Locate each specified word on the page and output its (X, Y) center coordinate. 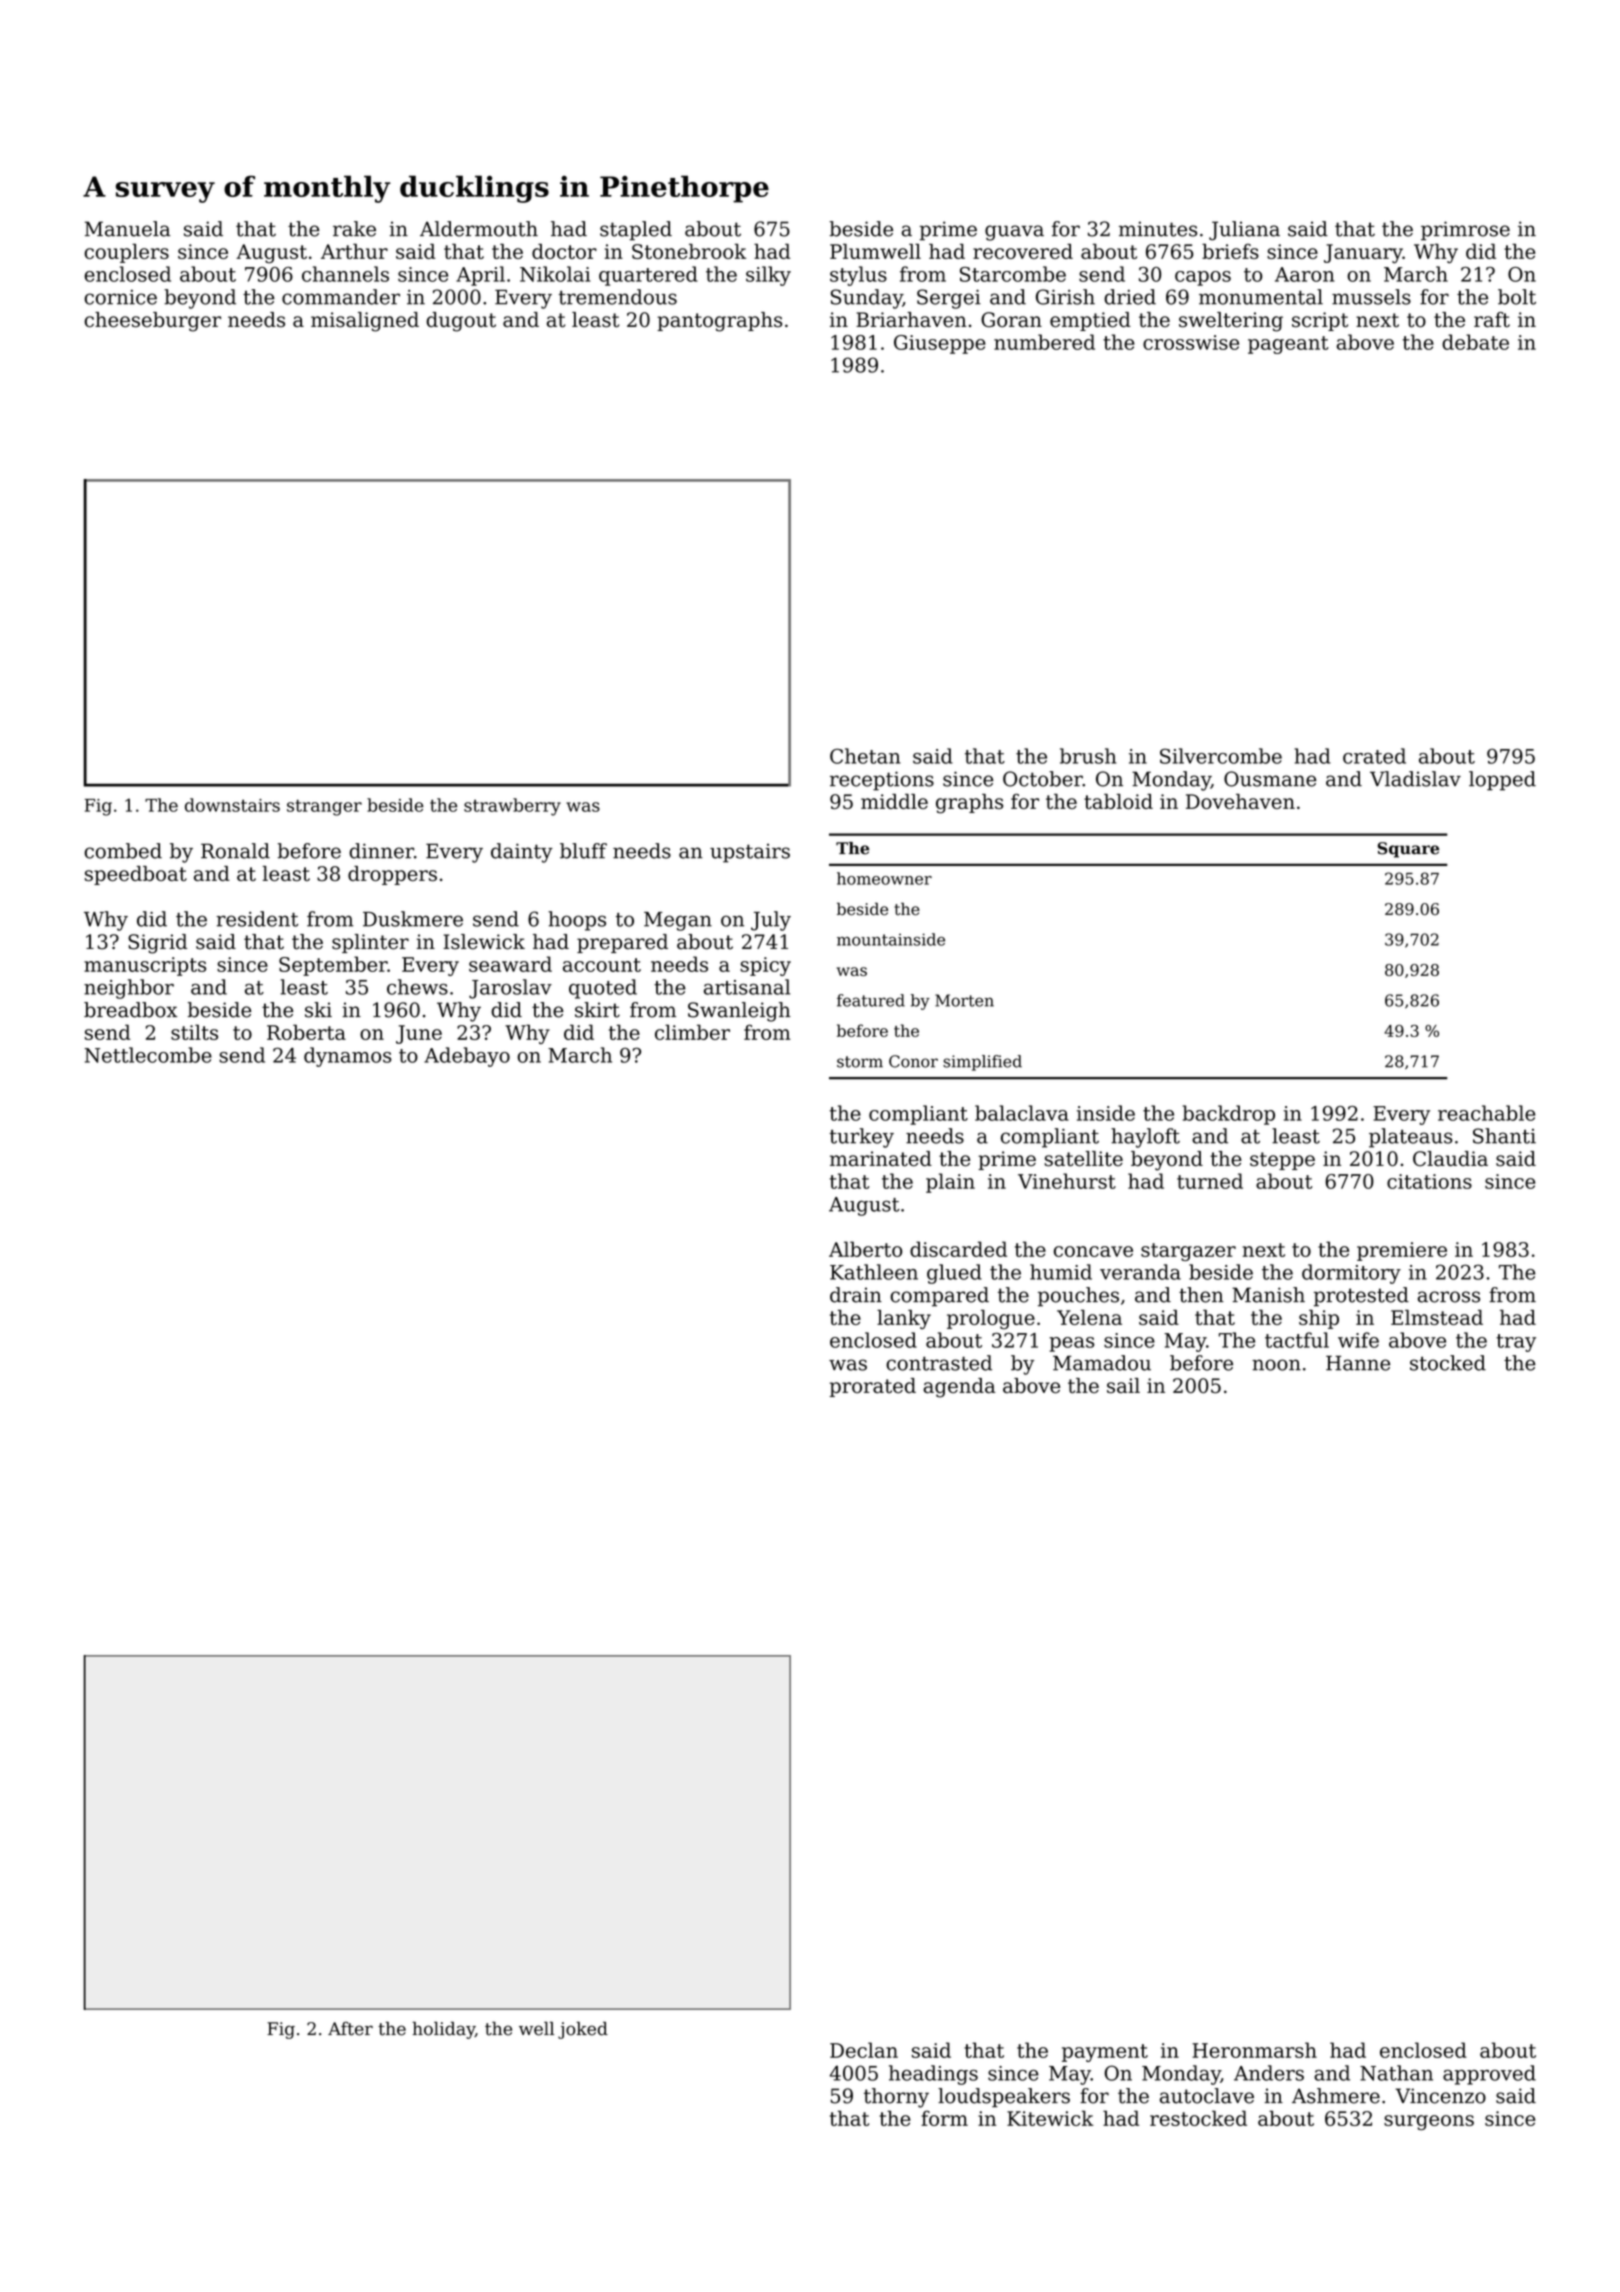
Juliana (1244, 231)
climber (692, 1032)
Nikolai (555, 274)
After (350, 2029)
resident (257, 919)
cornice (121, 297)
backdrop (1229, 1115)
